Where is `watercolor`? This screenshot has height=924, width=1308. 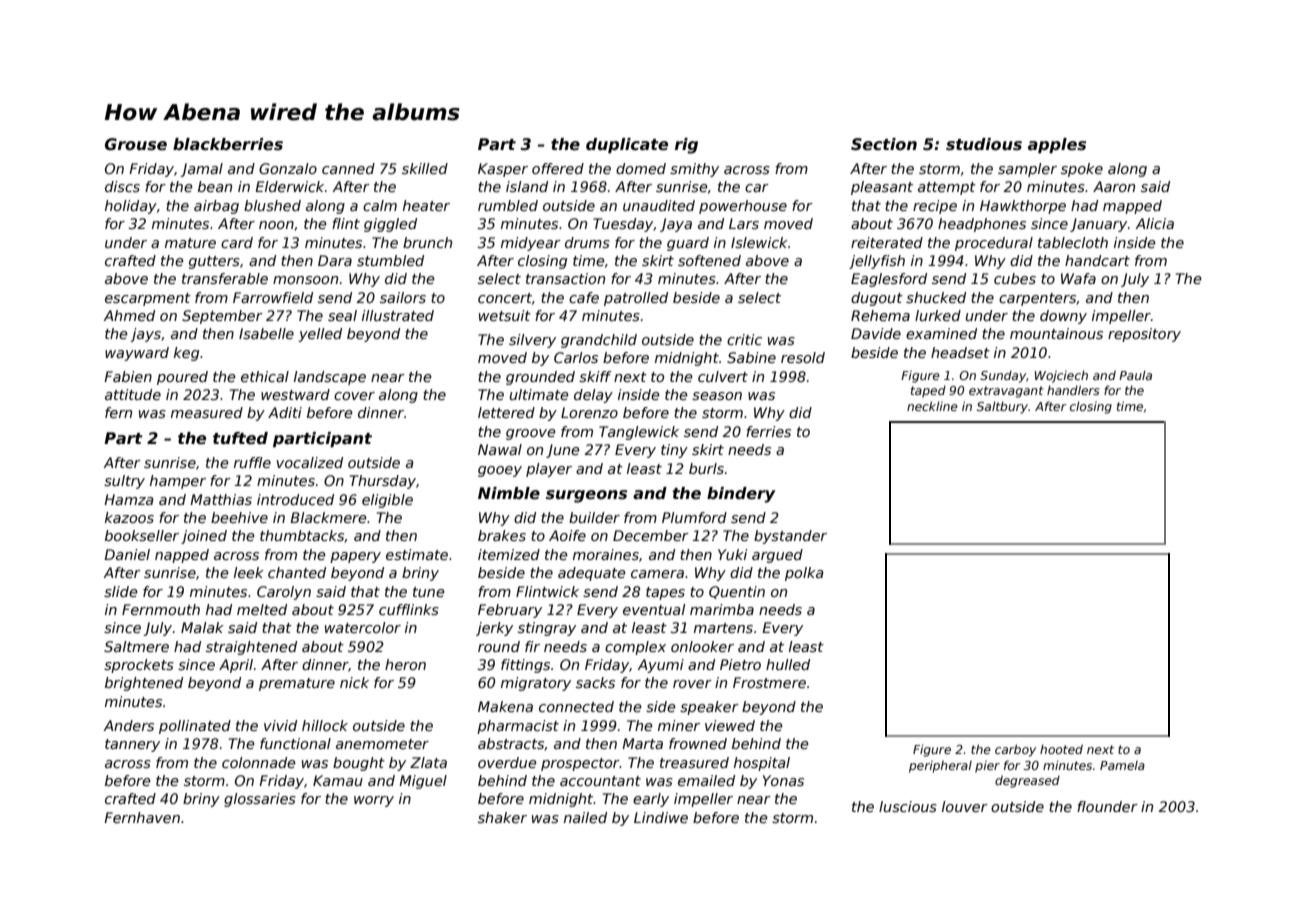 watercolor is located at coordinates (363, 627).
